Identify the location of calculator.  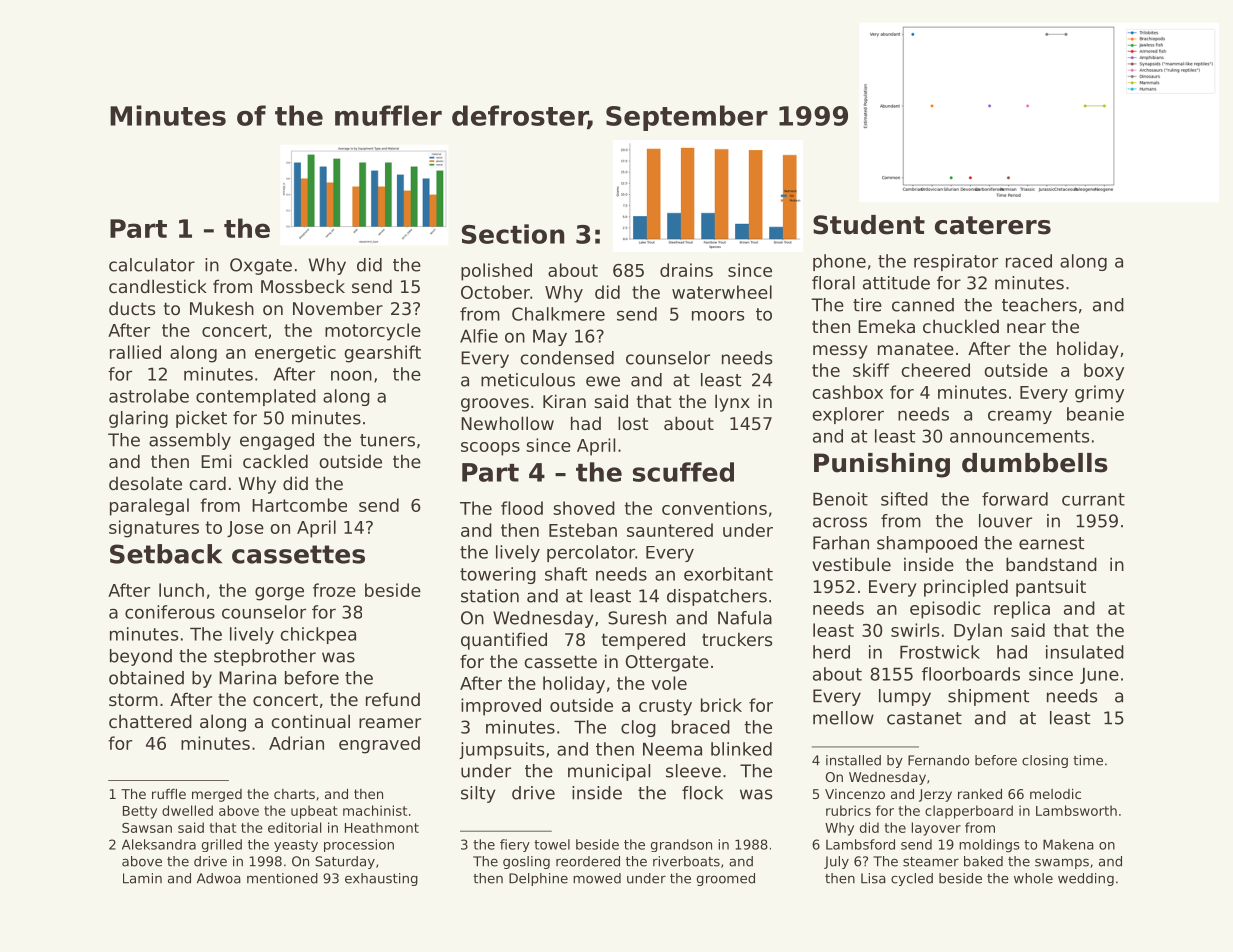
(152, 265).
